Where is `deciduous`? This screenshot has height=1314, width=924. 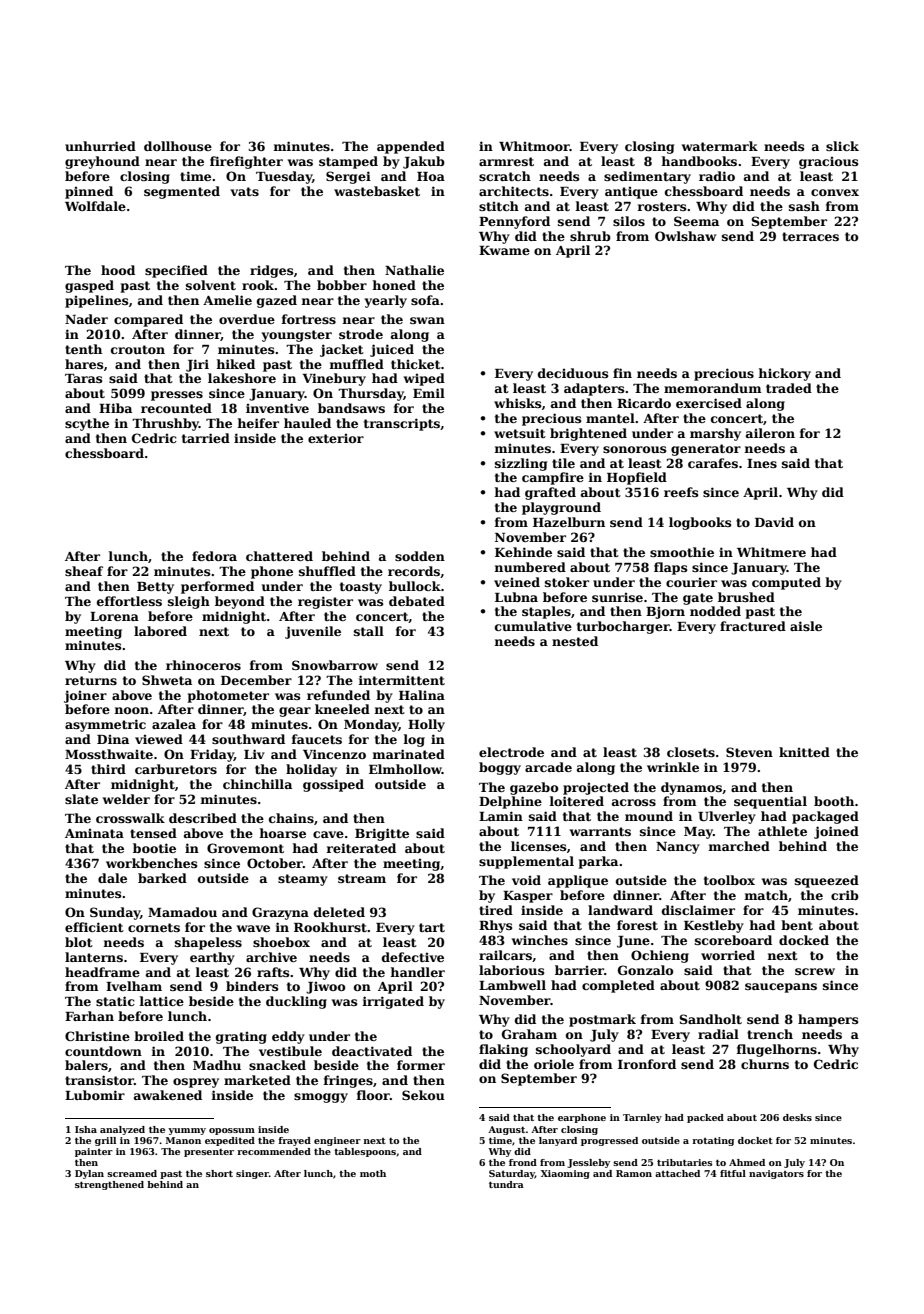
deciduous is located at coordinates (573, 373).
